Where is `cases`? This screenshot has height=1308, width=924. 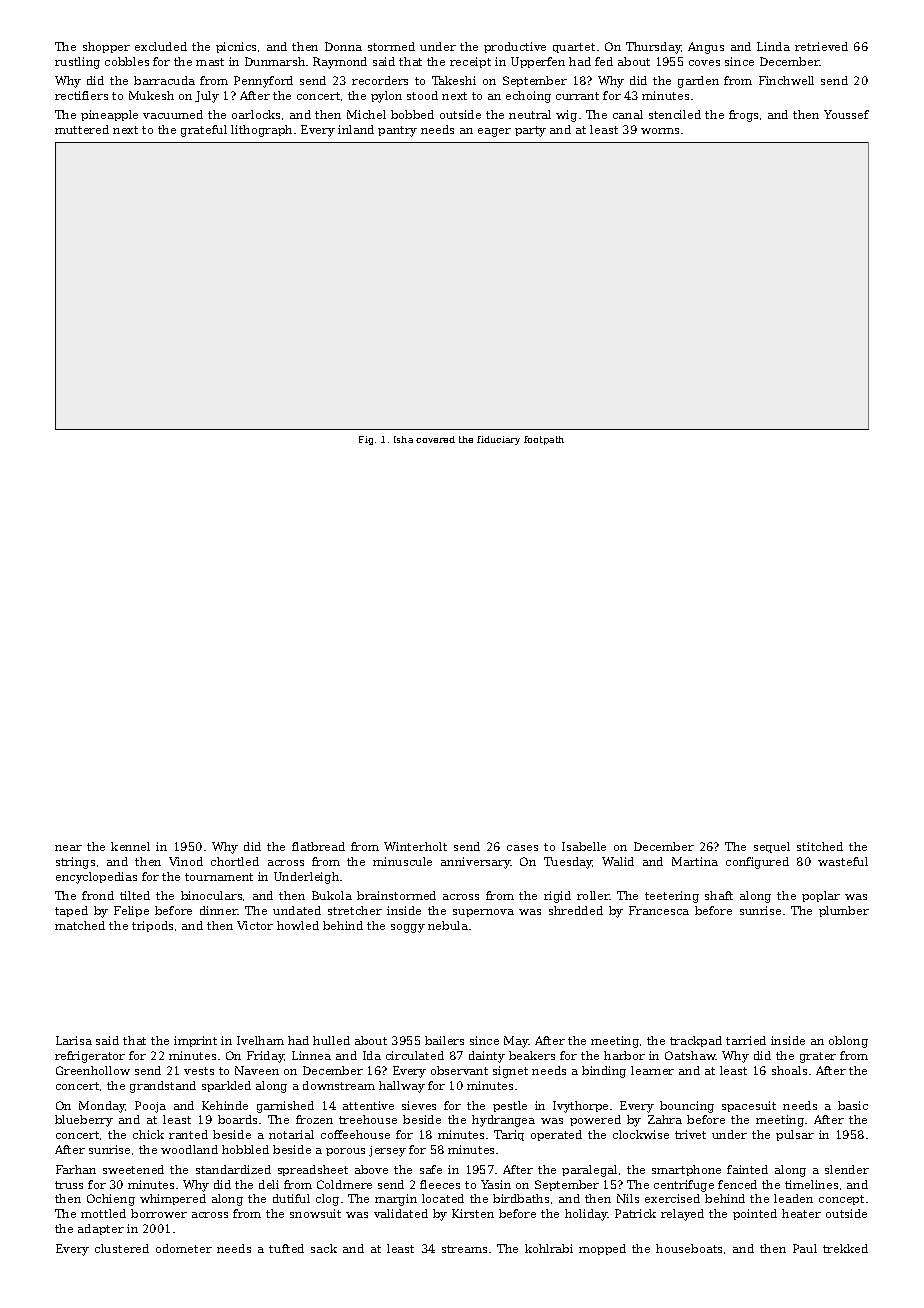
cases is located at coordinates (522, 848).
